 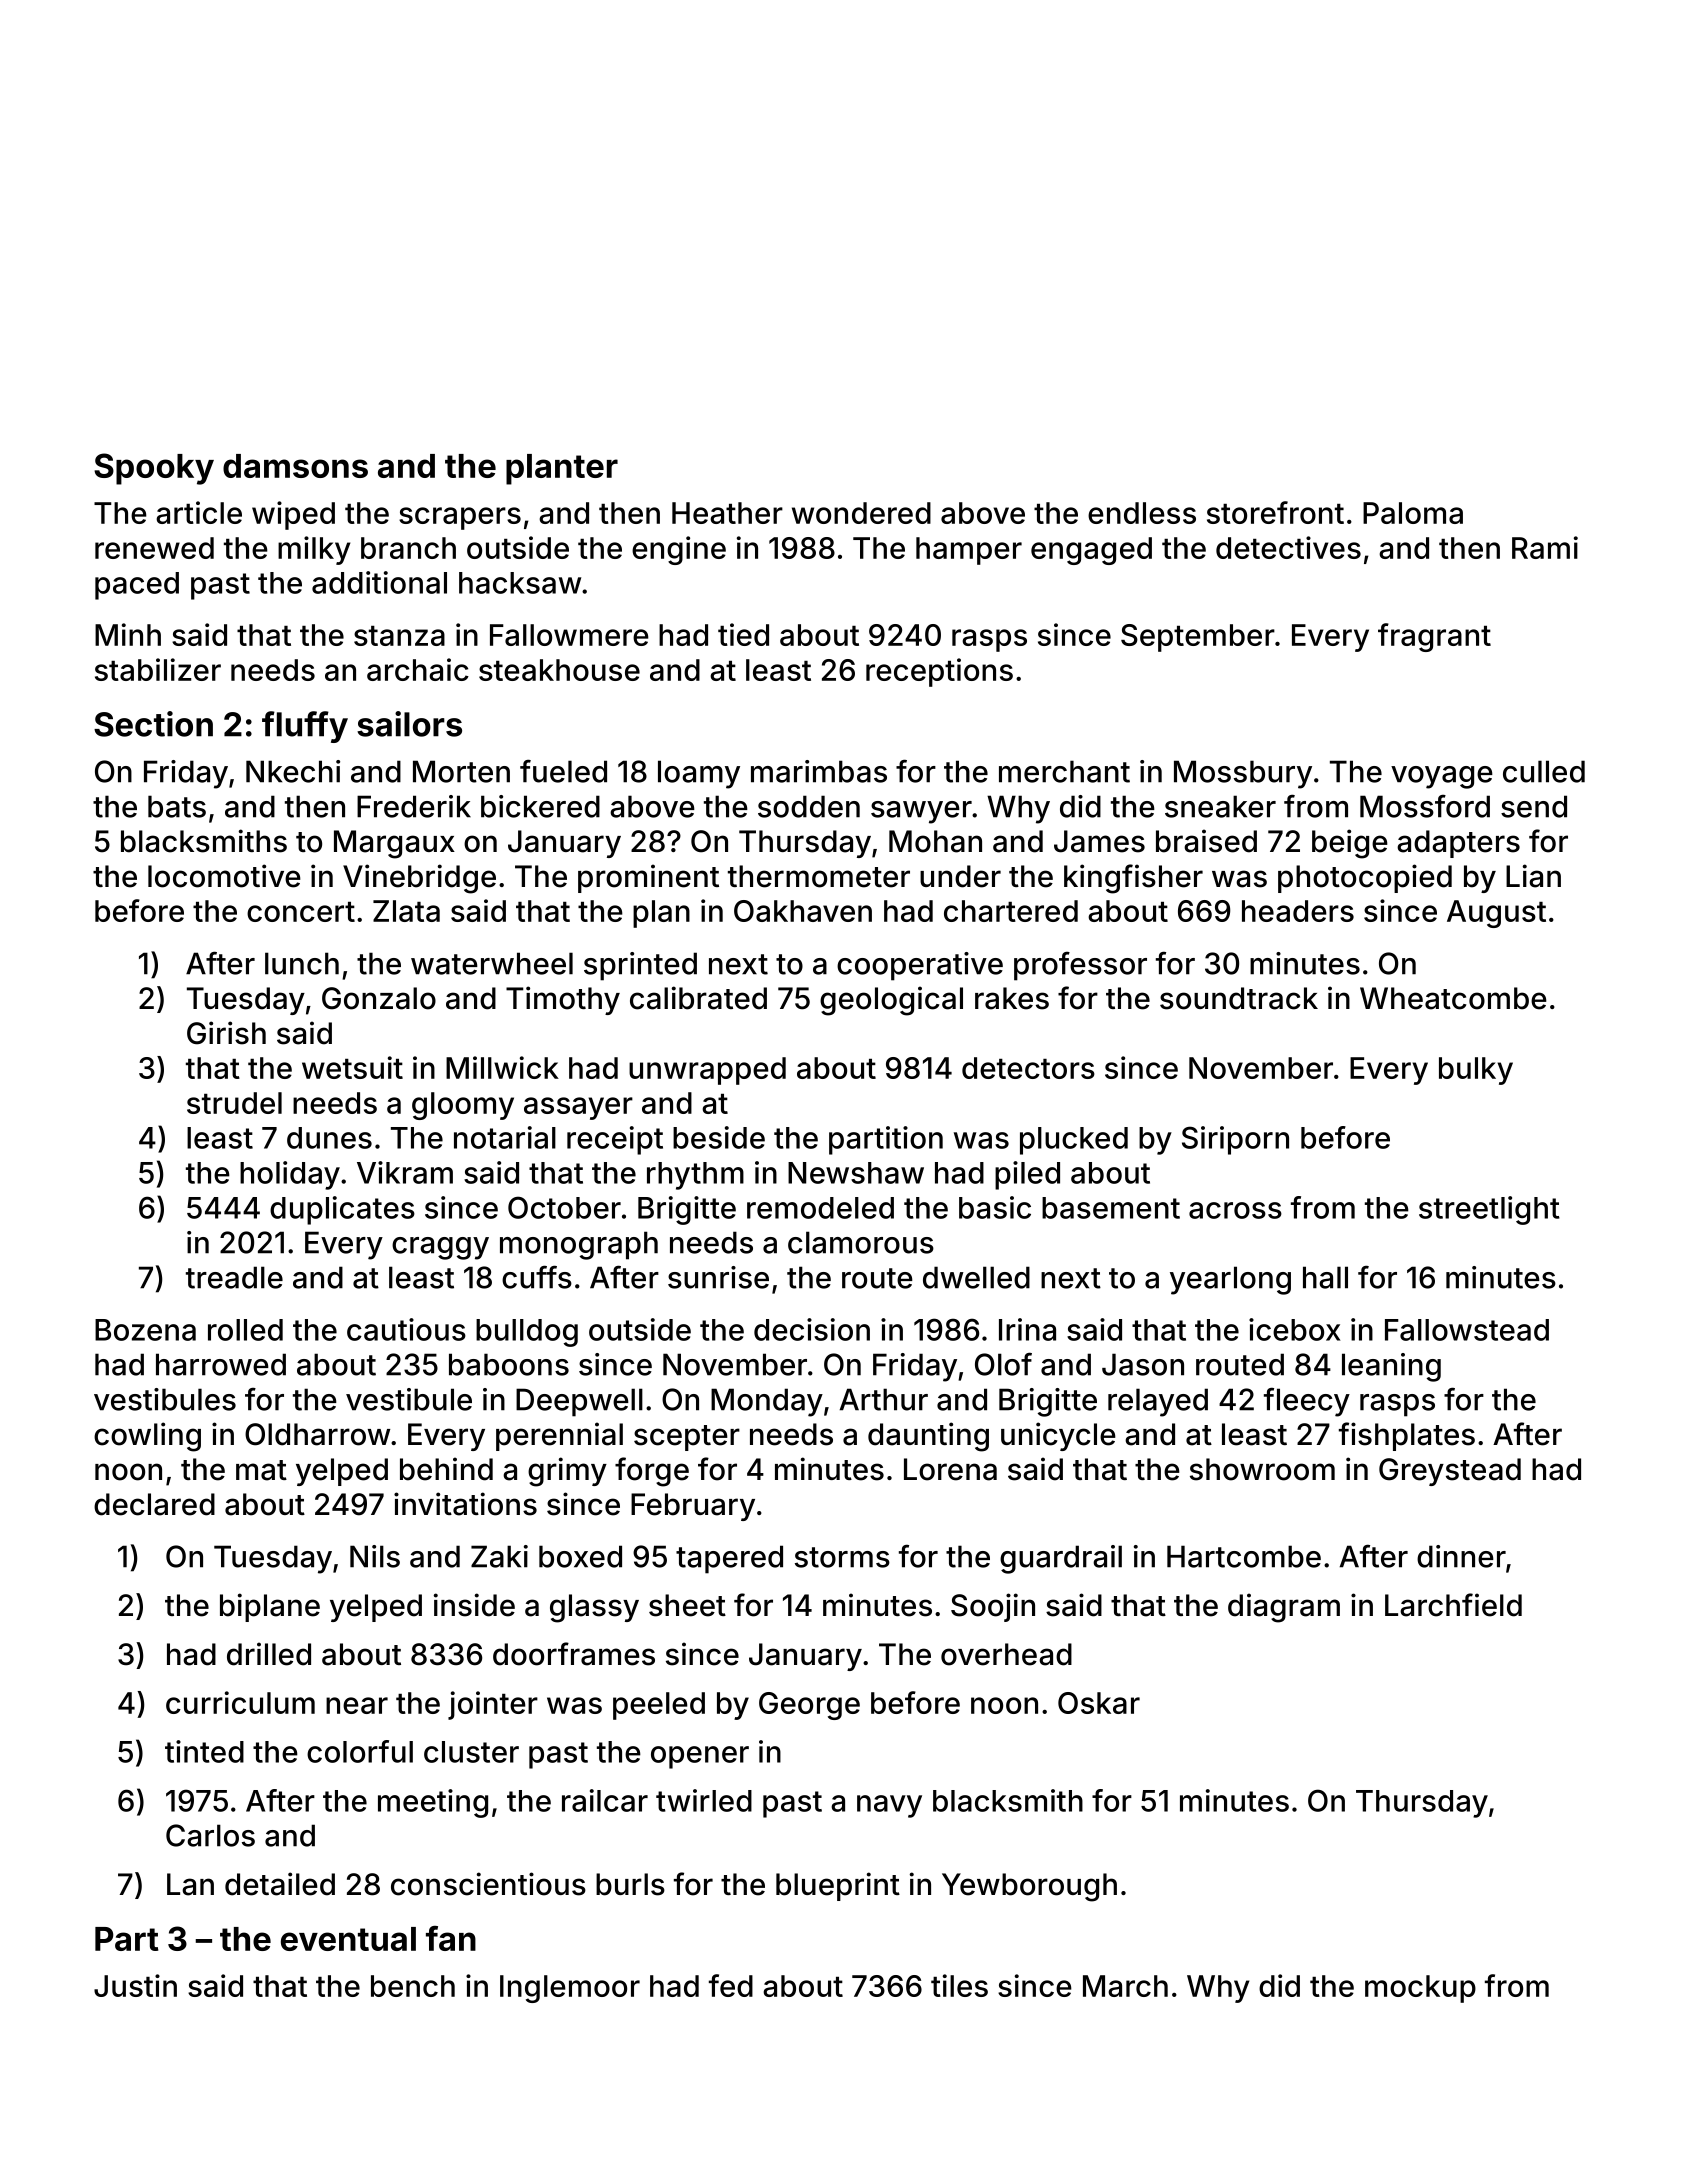 I want to click on damsons, so click(x=295, y=466).
